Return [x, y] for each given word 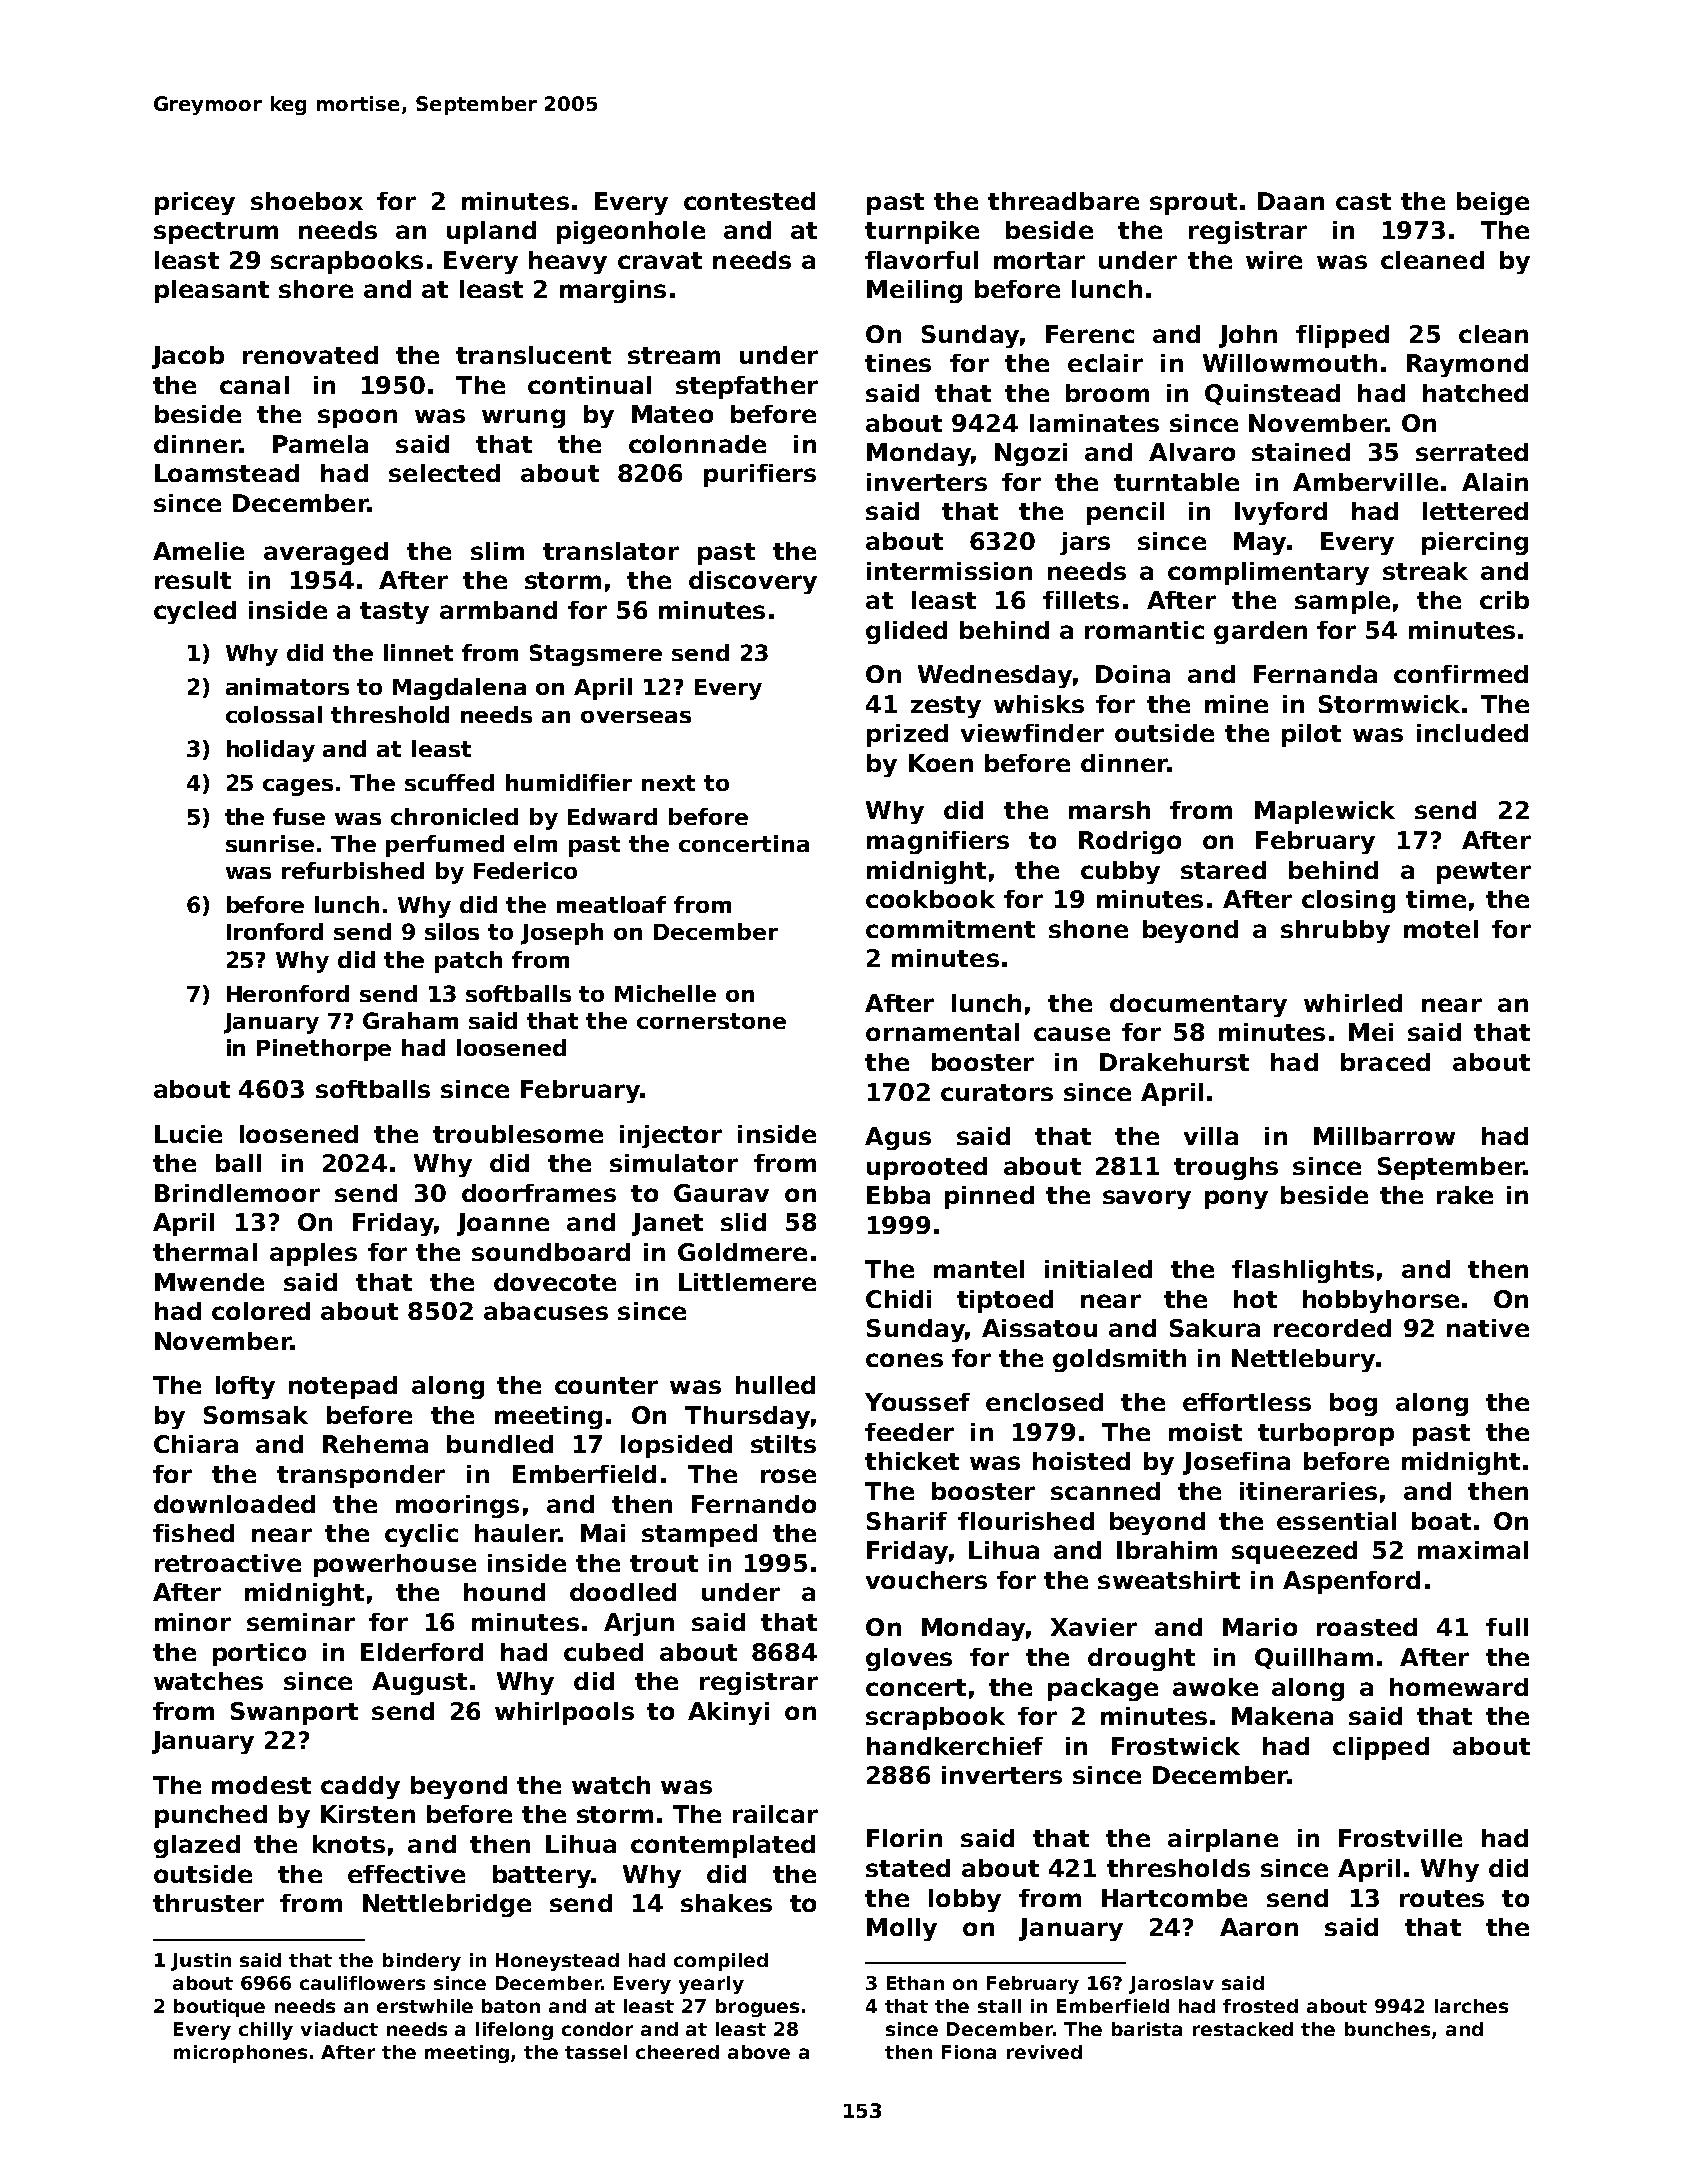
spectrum [216, 233]
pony [1236, 1199]
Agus [898, 1138]
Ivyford [1281, 513]
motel [1441, 929]
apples [313, 1254]
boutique [219, 2008]
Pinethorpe [324, 1050]
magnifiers [938, 842]
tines [898, 363]
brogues [757, 2008]
